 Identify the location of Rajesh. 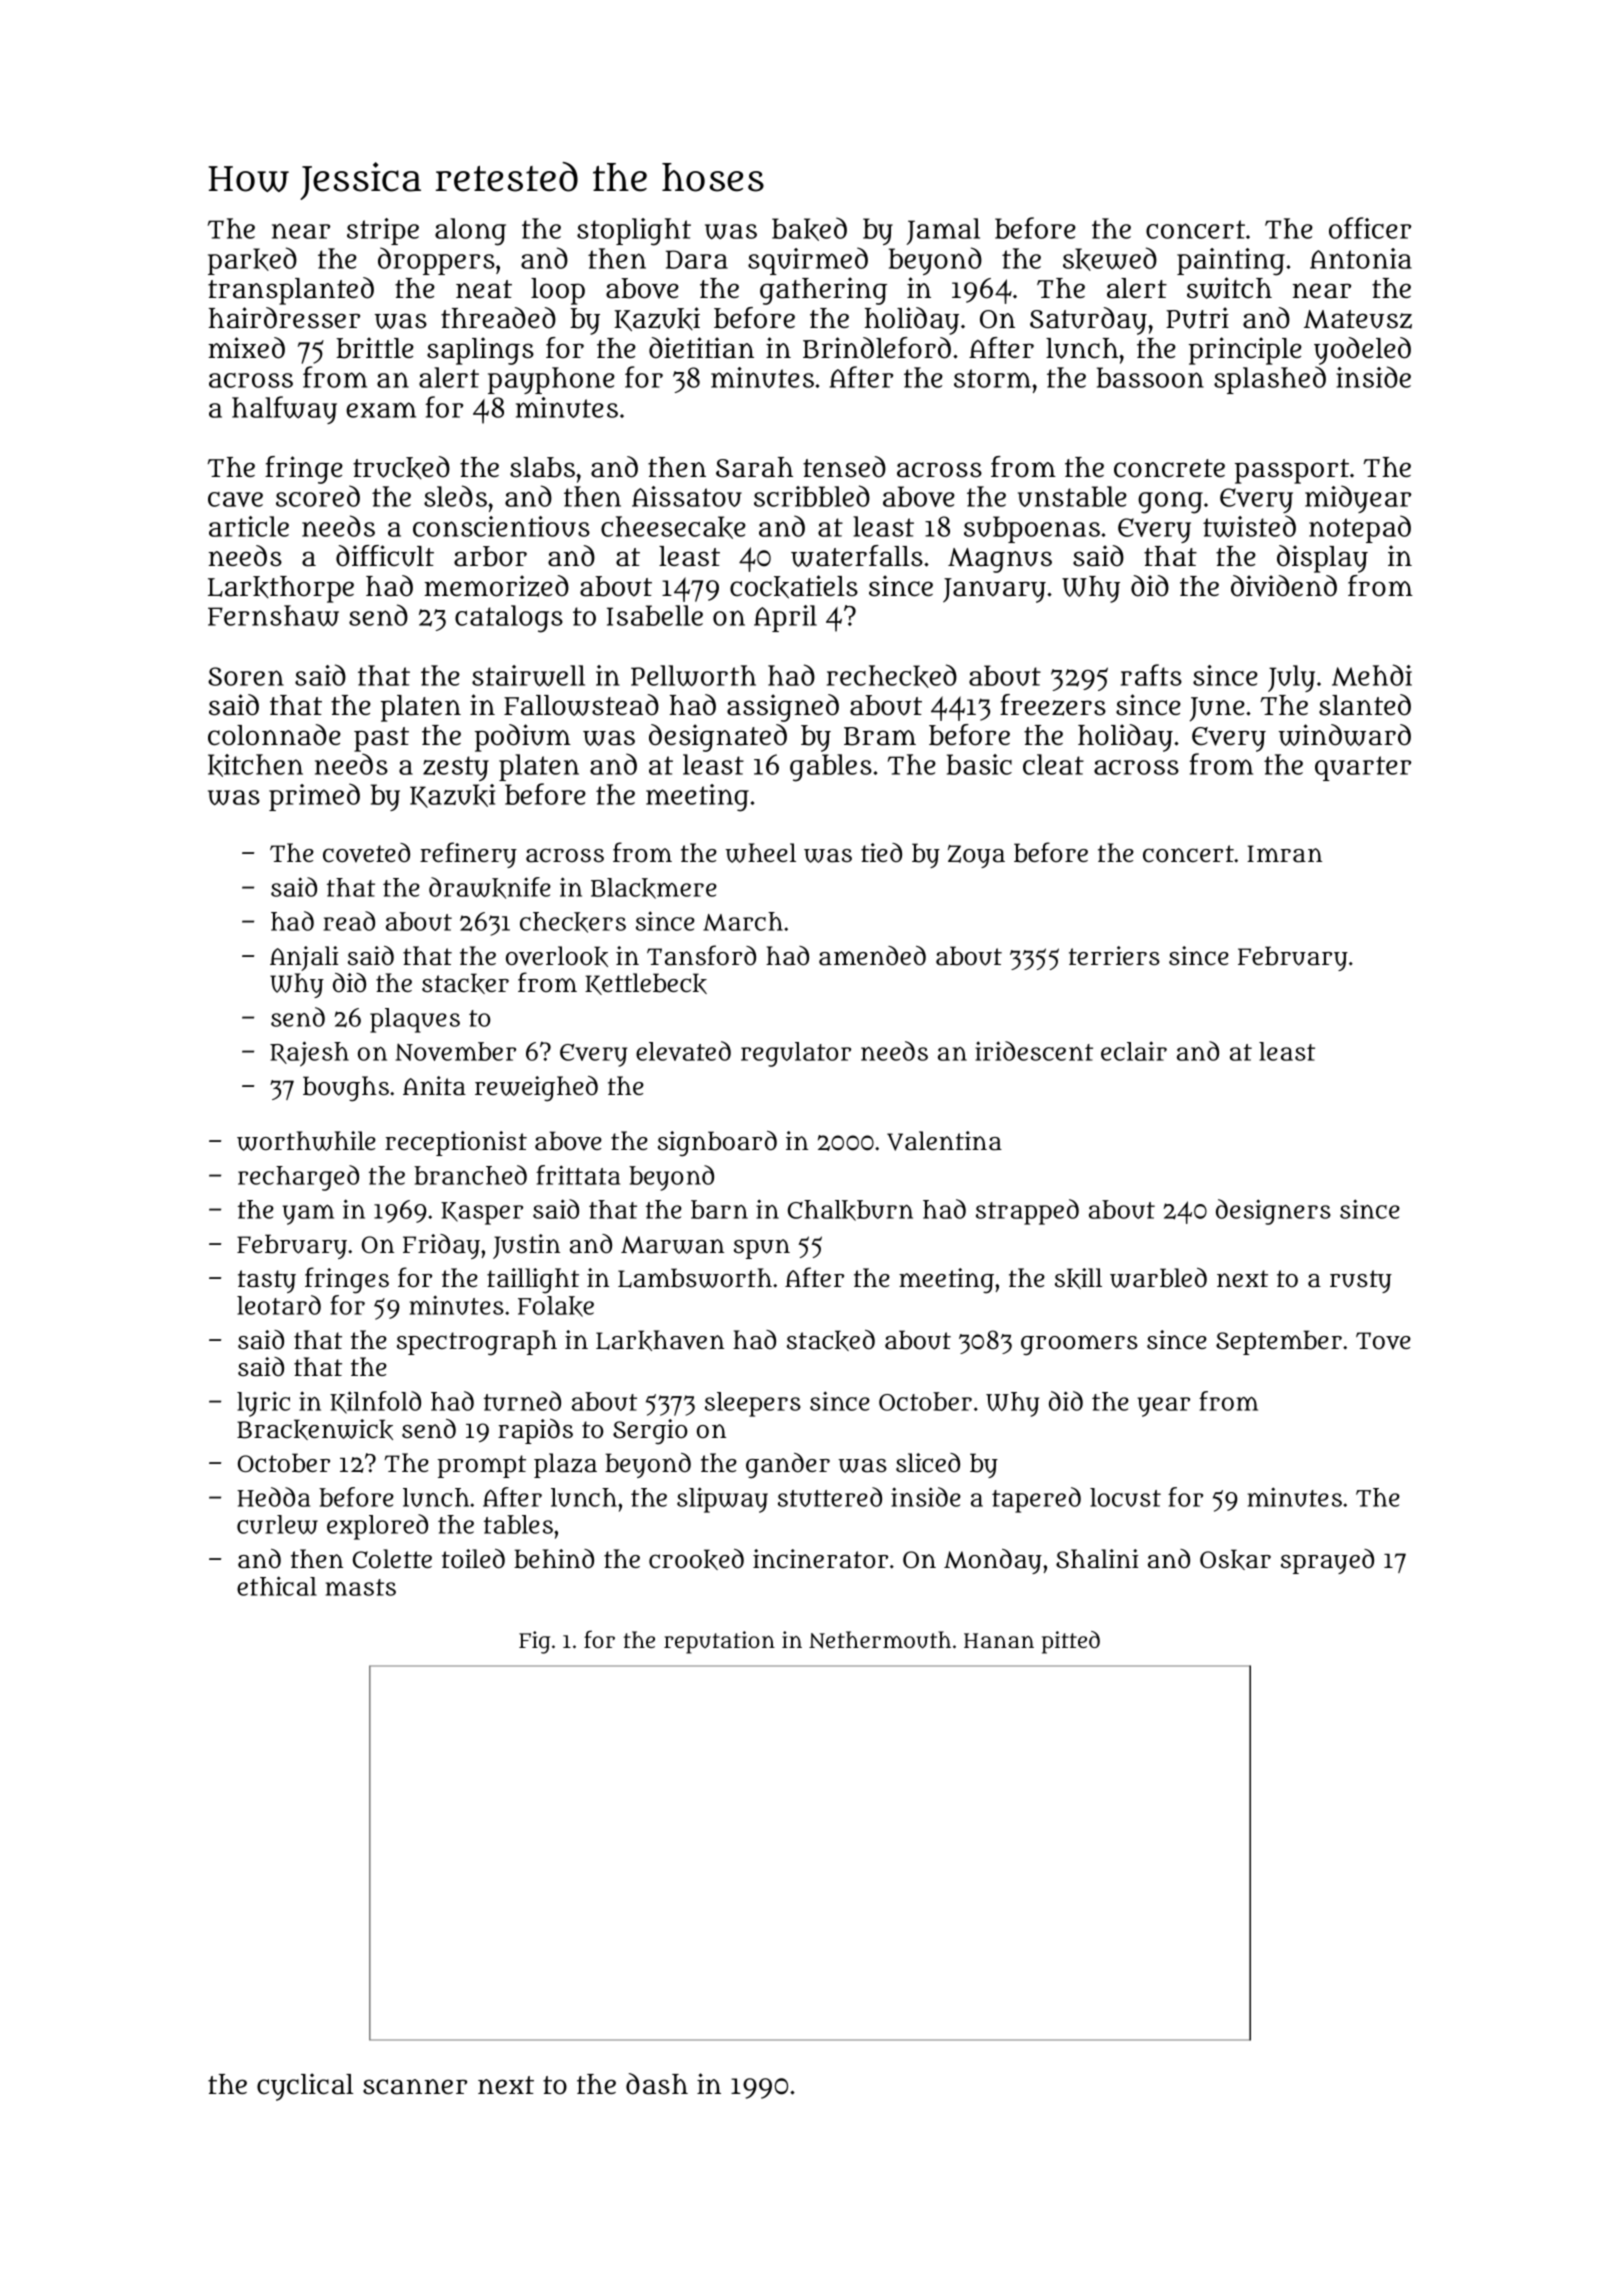
(309, 1054).
